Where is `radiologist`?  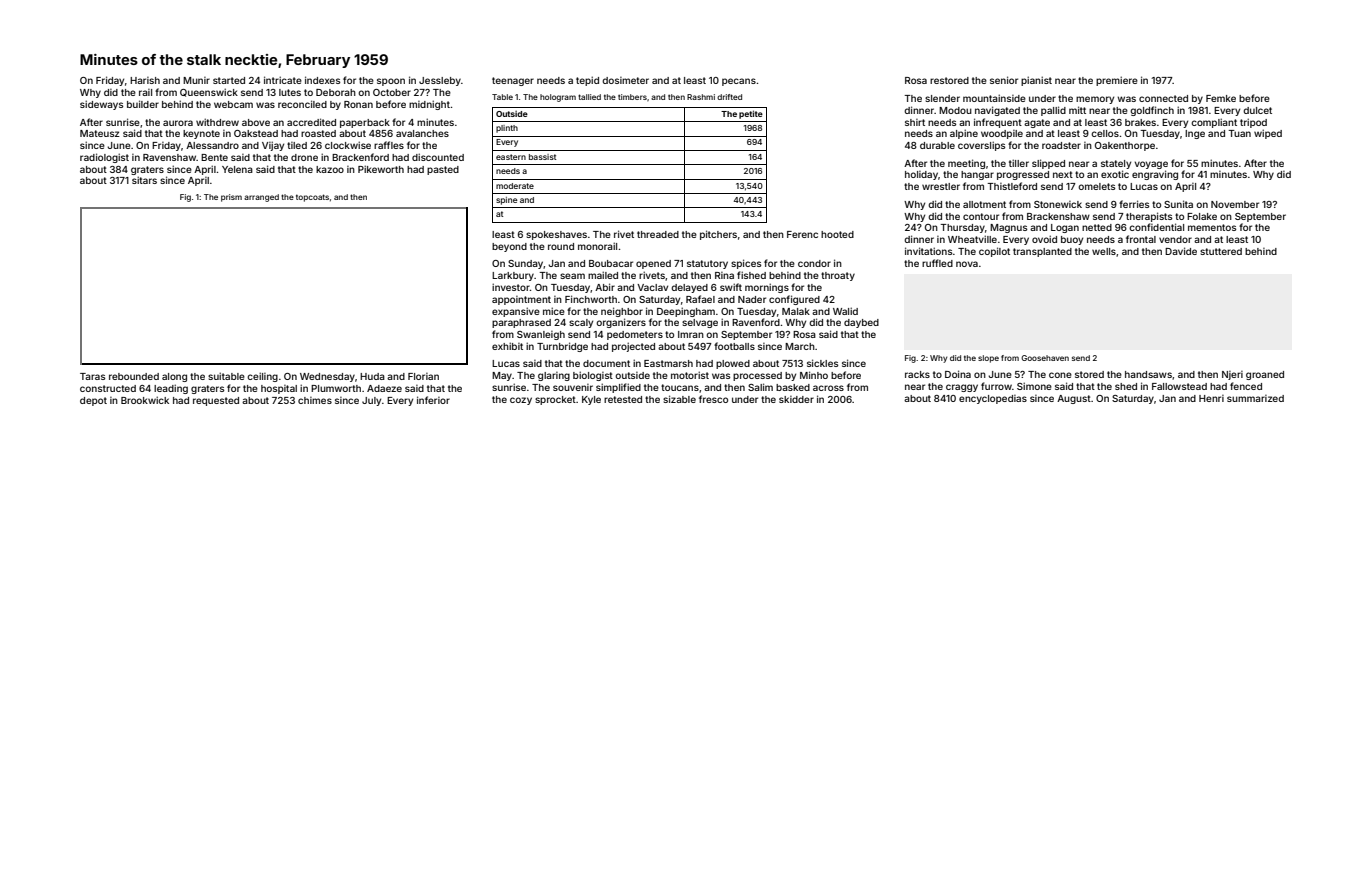
radiologist is located at coordinates (104, 158).
